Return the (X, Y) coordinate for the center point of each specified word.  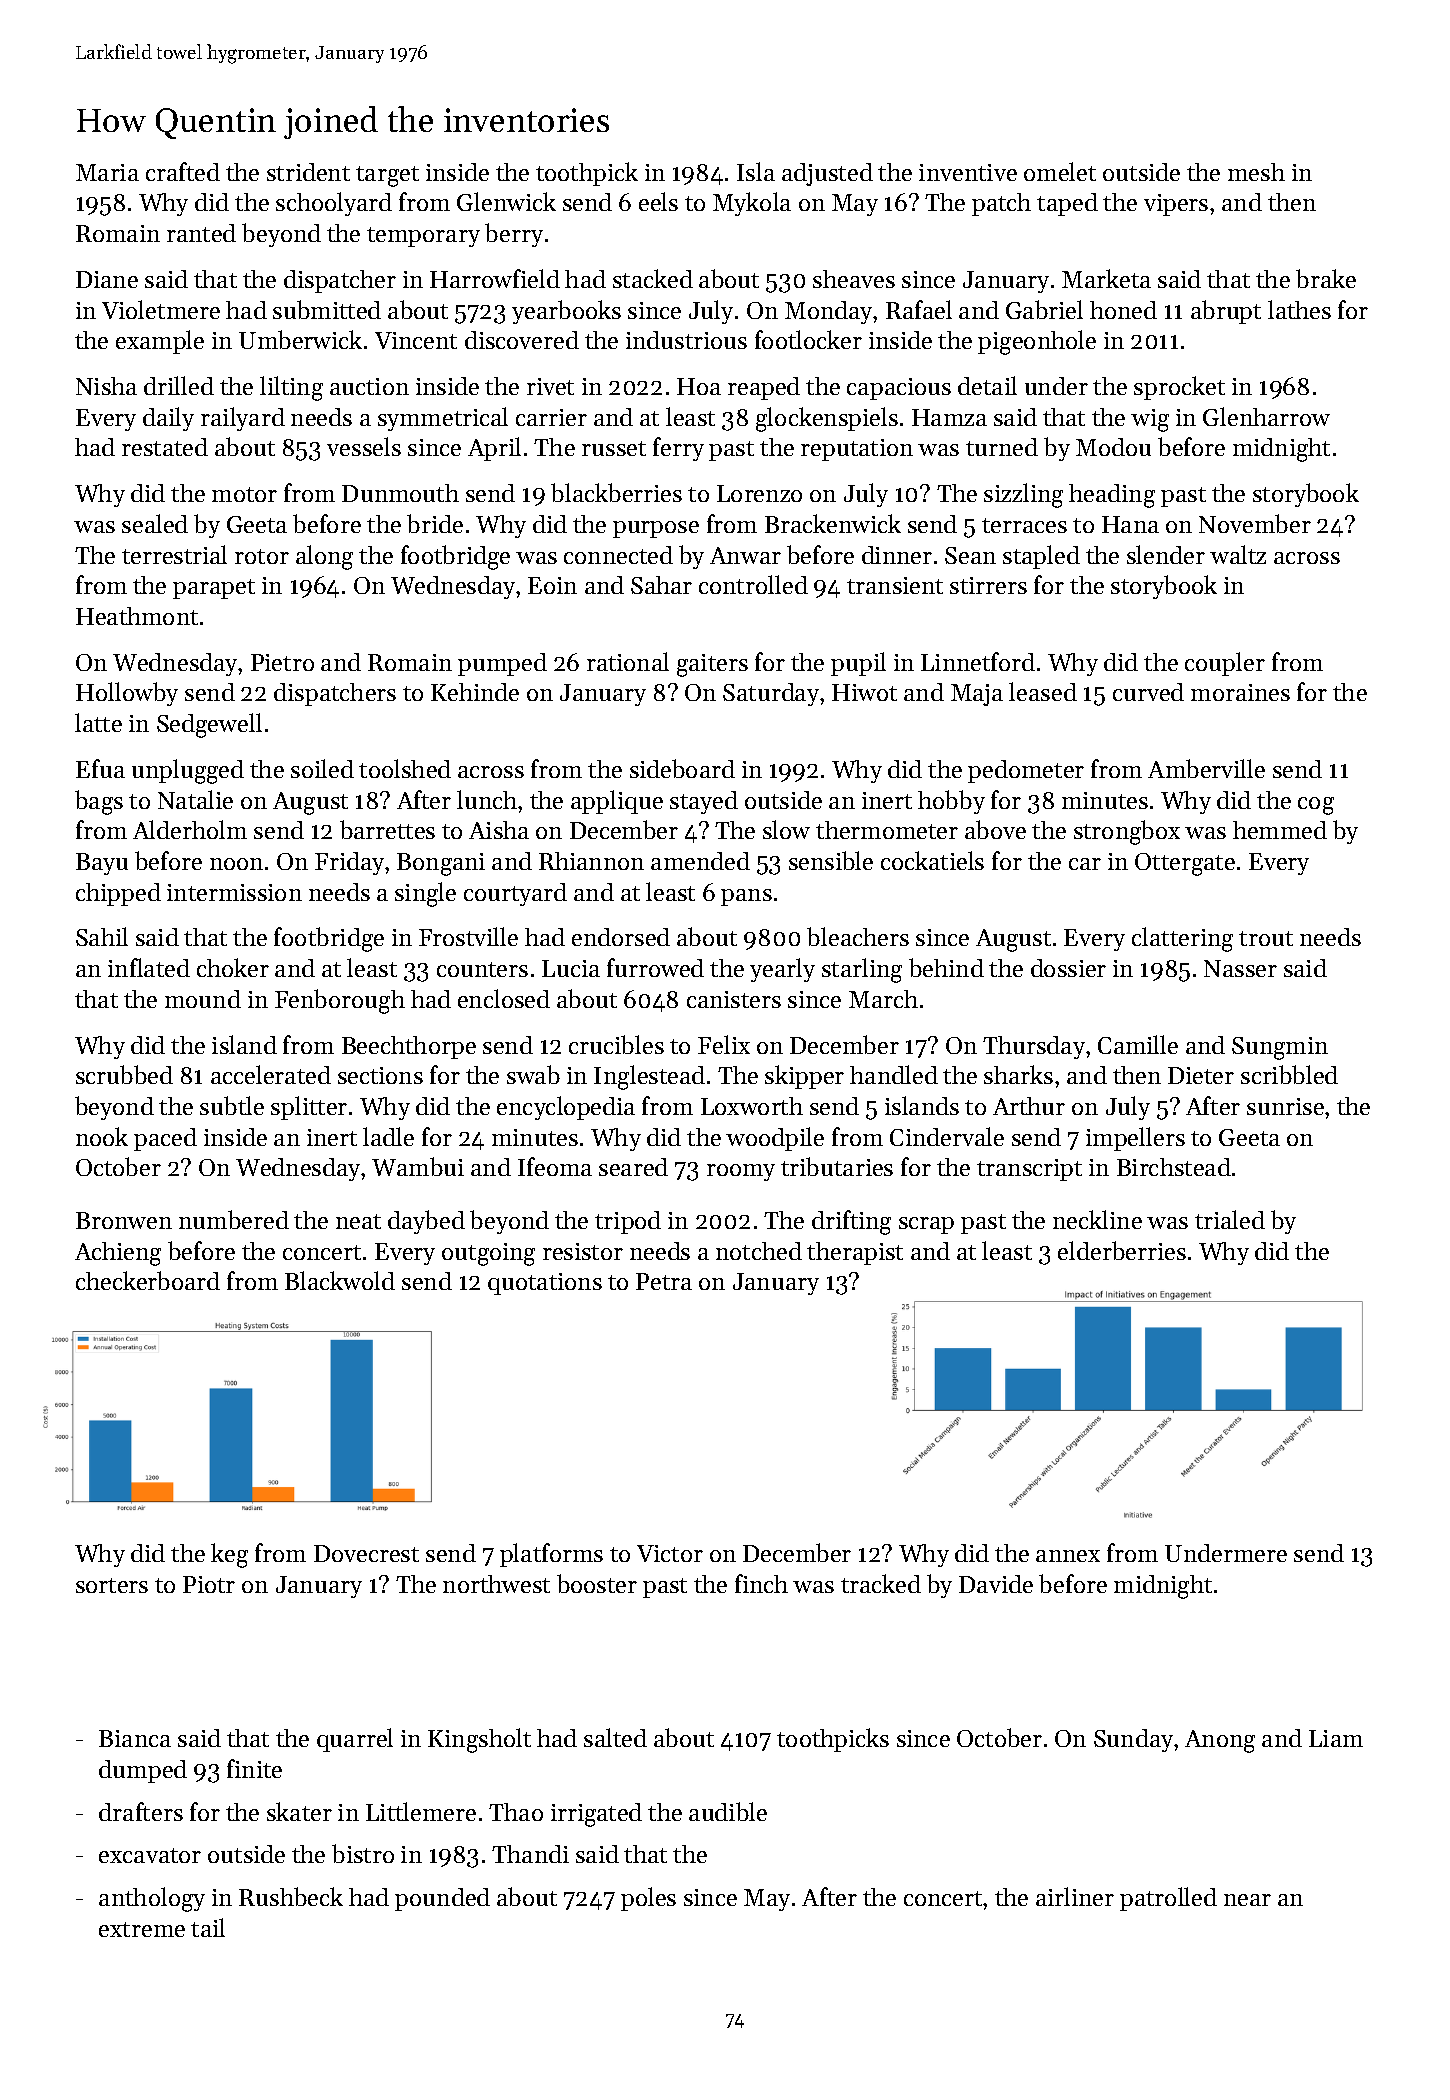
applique (617, 802)
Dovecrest (366, 1553)
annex (1068, 1556)
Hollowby (127, 694)
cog (1316, 806)
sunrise (1285, 1106)
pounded (442, 1899)
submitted (327, 309)
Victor (670, 1553)
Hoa (699, 386)
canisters (734, 999)
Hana (1130, 524)
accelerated (271, 1074)
